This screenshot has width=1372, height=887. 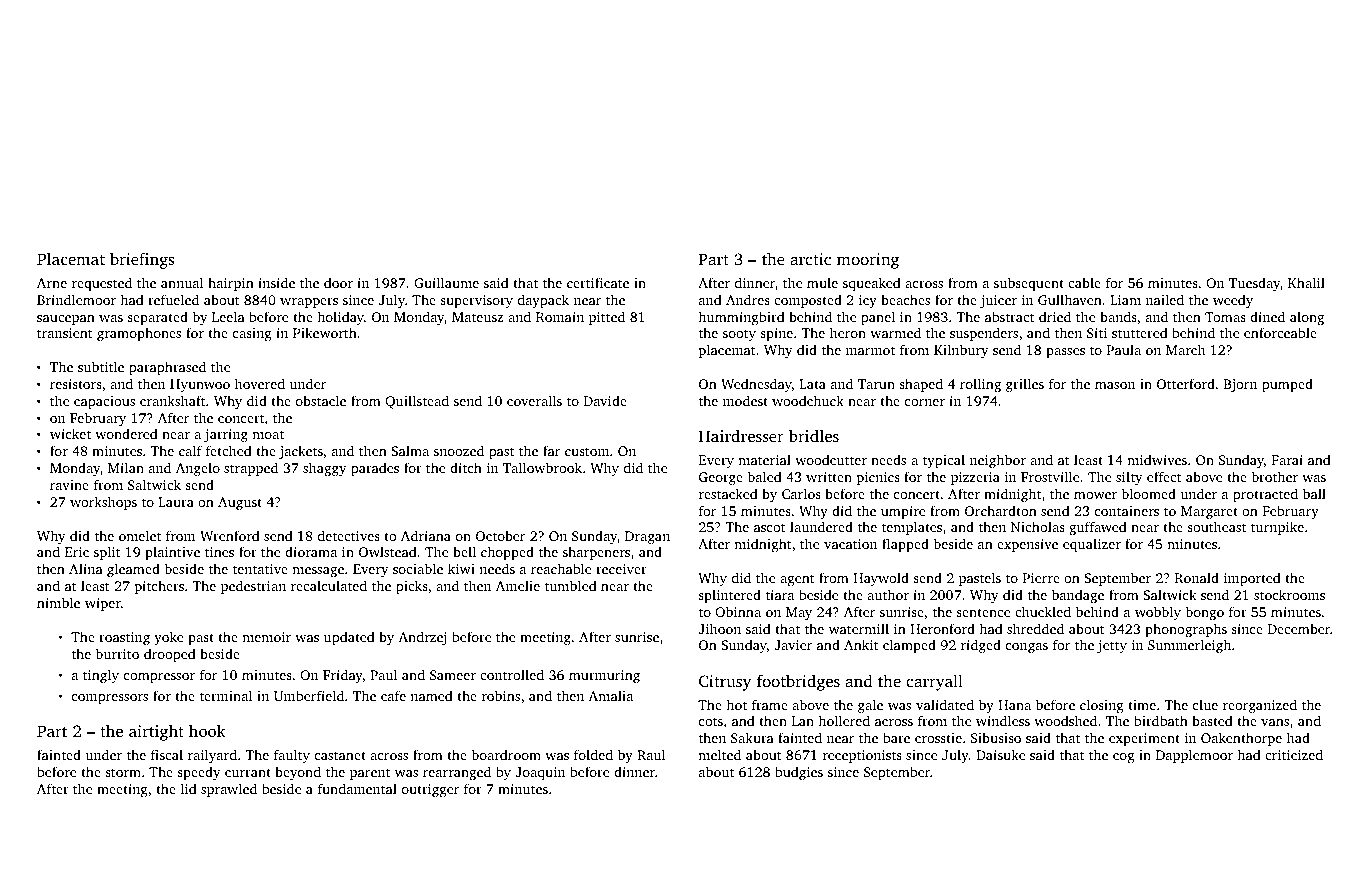 I want to click on Summerleigh, so click(x=1189, y=646).
